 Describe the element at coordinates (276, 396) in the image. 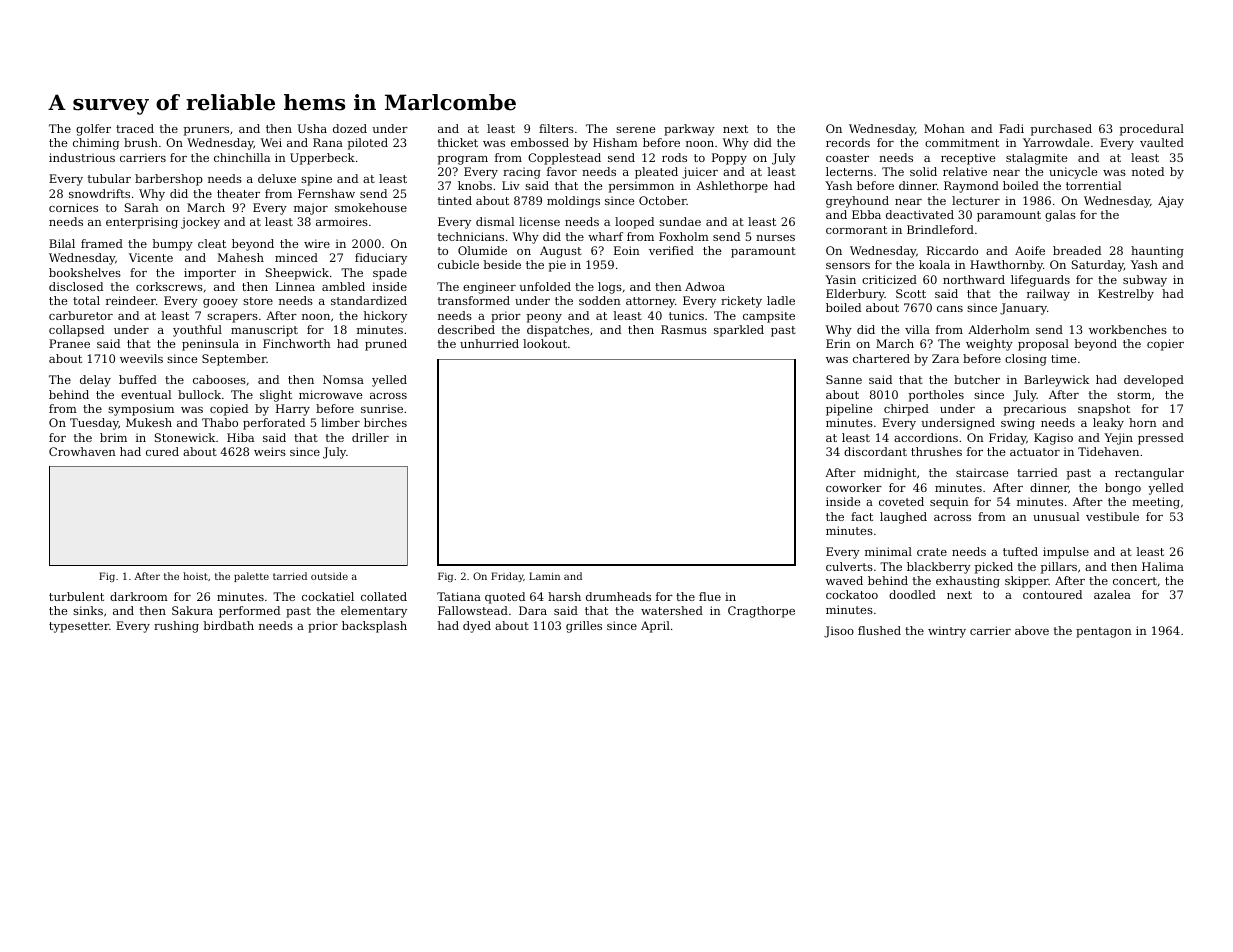

I see `slight` at that location.
